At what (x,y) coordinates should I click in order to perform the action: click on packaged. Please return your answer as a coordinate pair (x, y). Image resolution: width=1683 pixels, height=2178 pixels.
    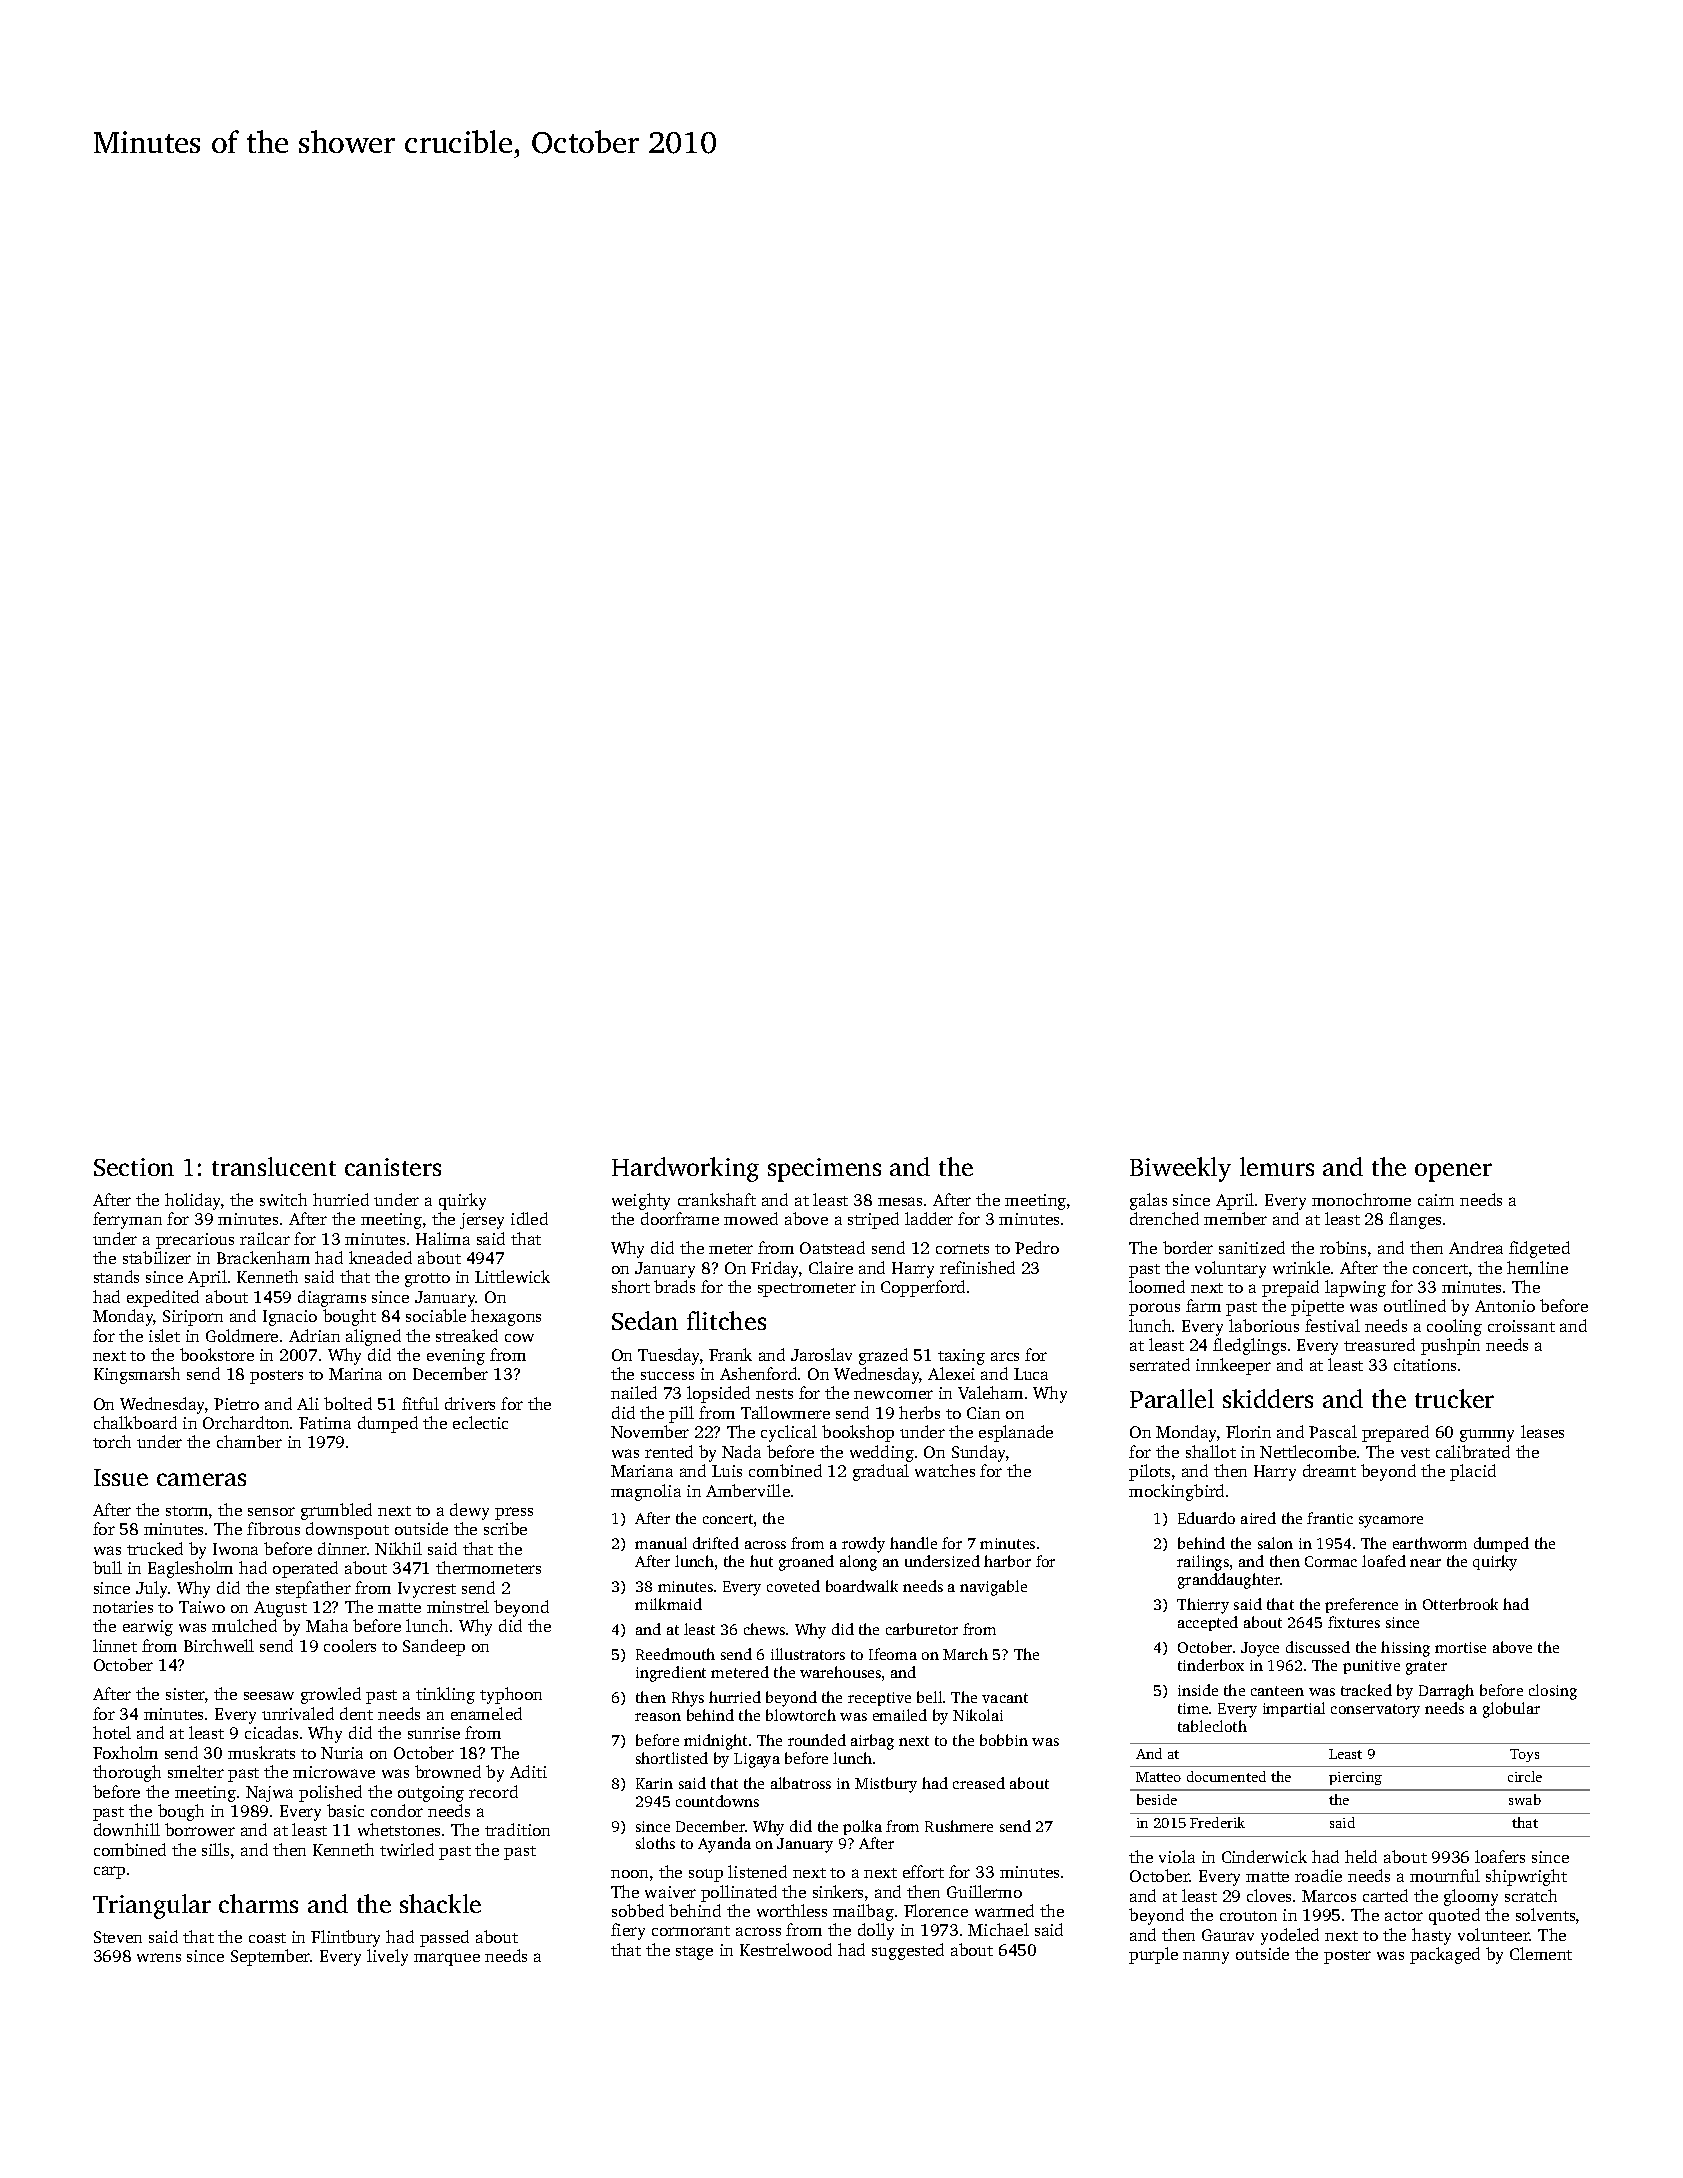
    Looking at the image, I should click on (1445, 1955).
